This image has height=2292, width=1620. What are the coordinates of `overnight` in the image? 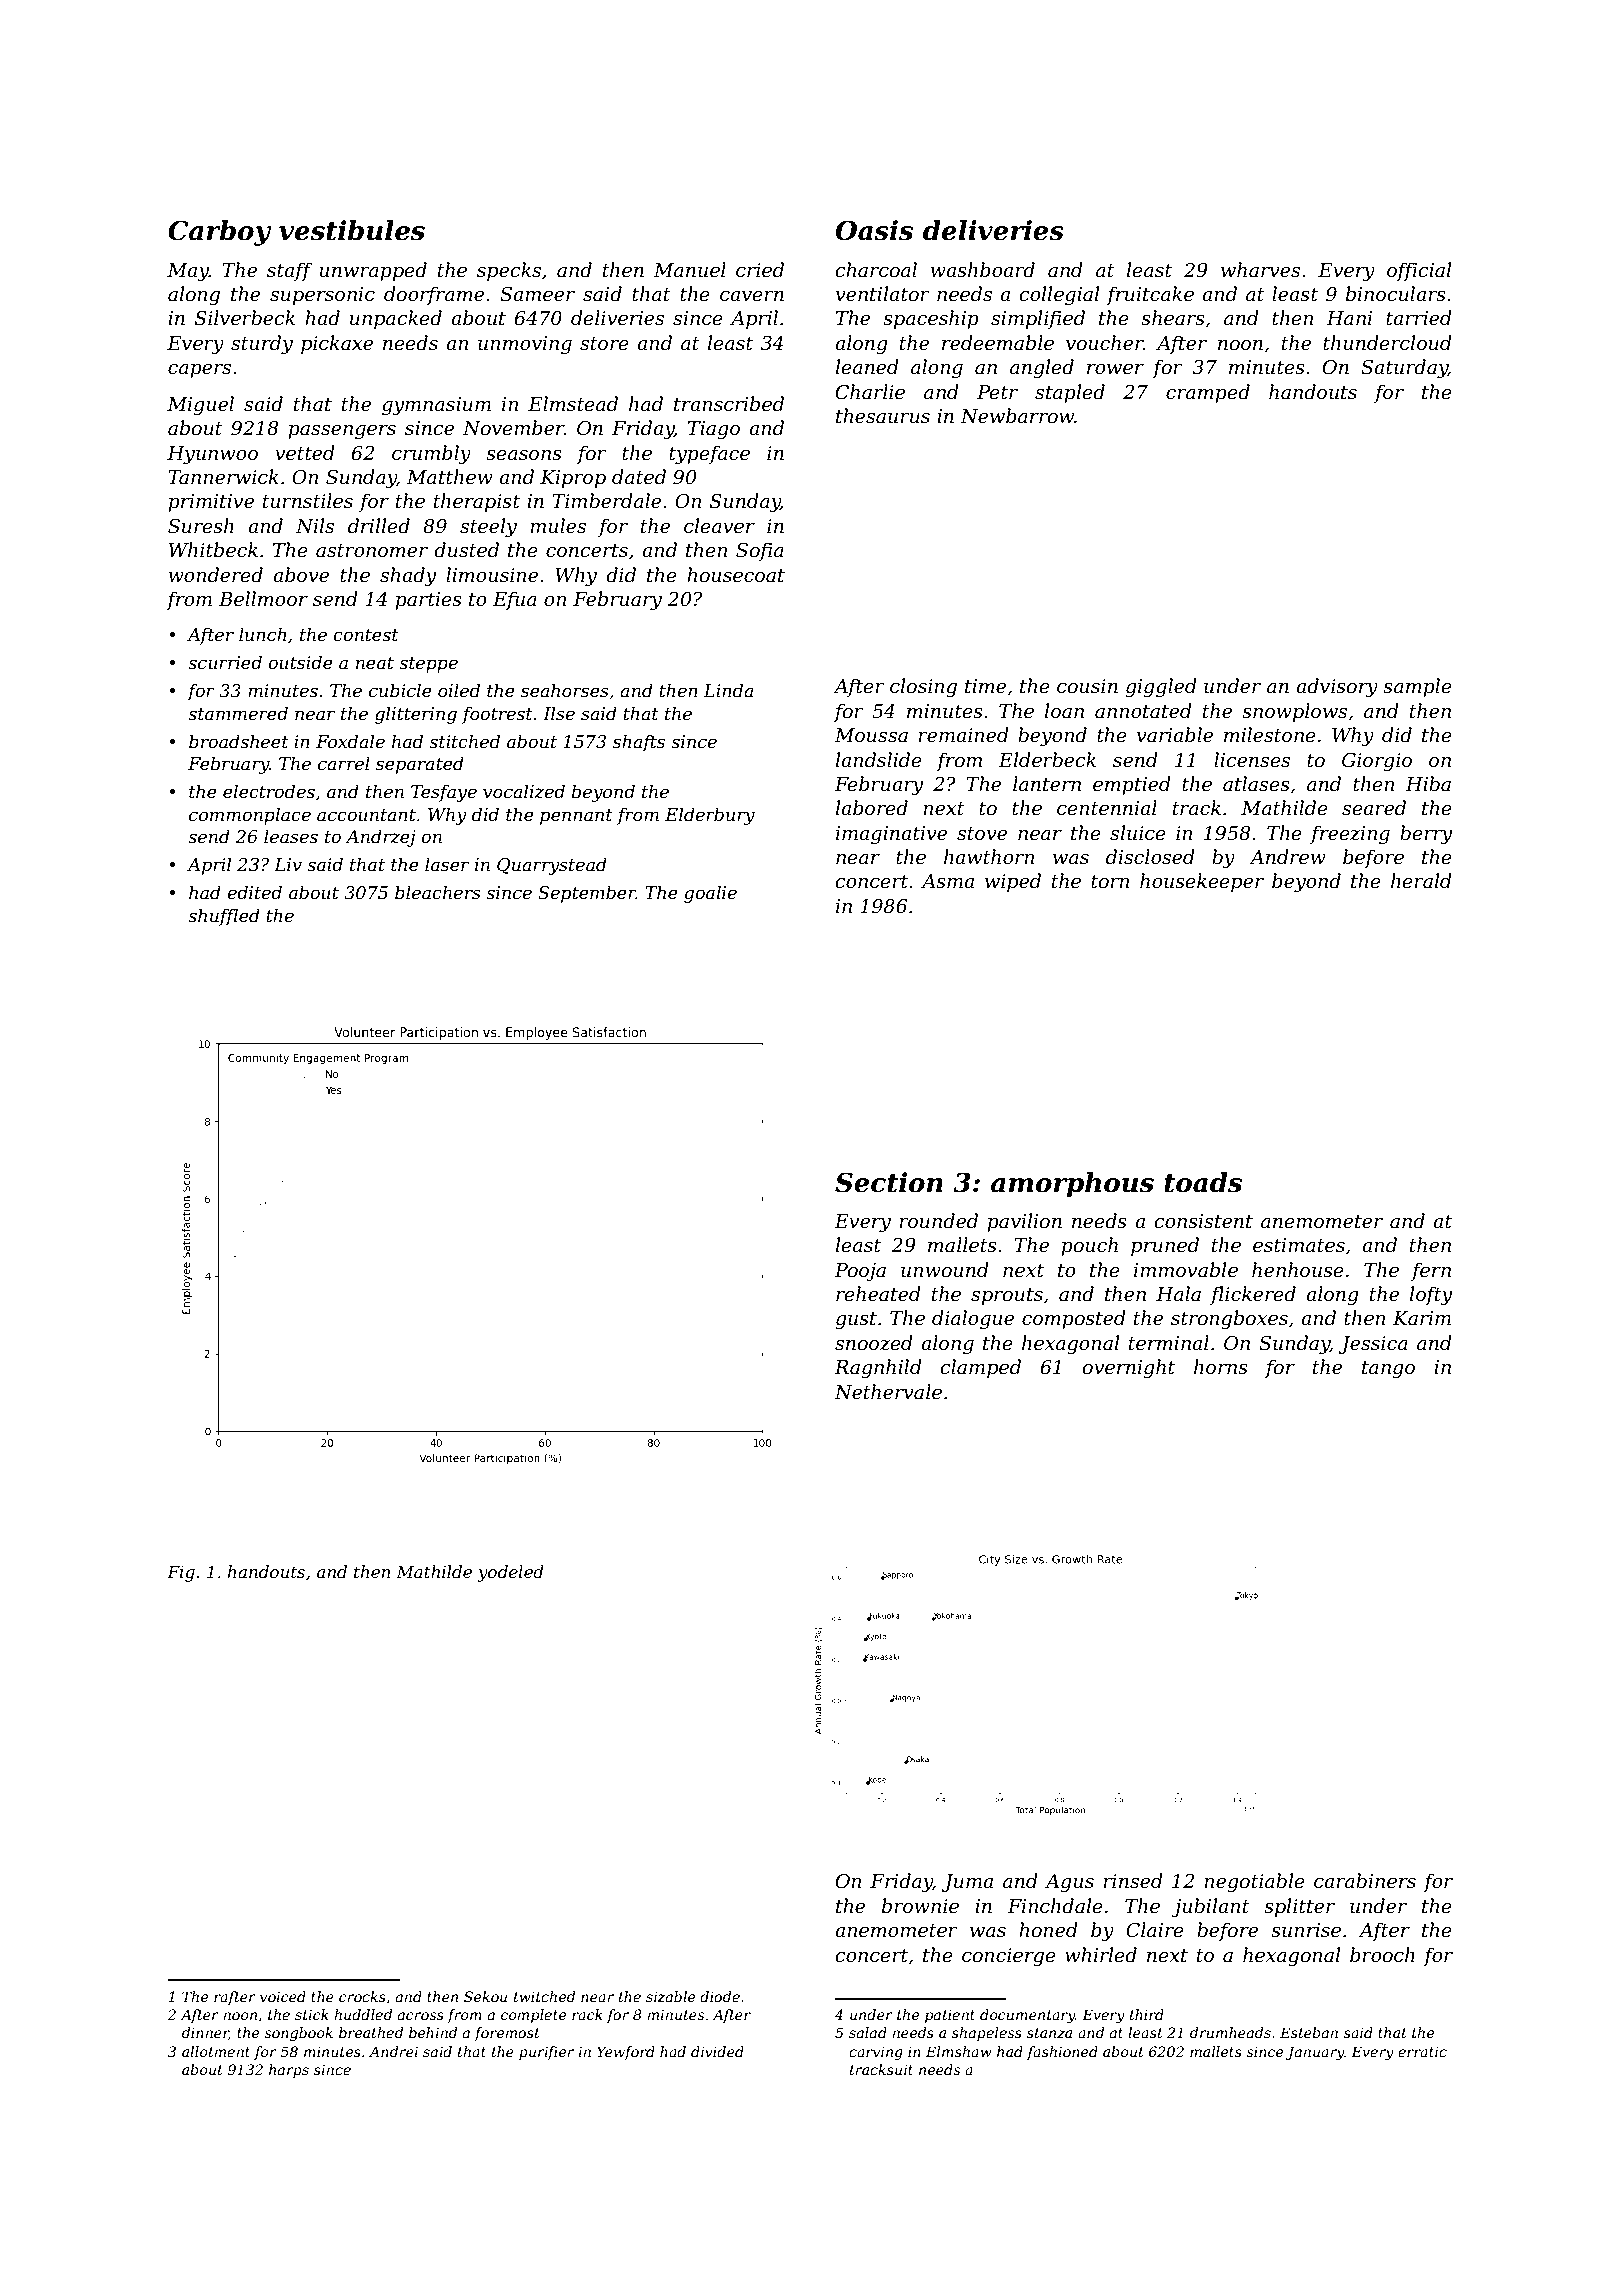 It's located at (1128, 1368).
